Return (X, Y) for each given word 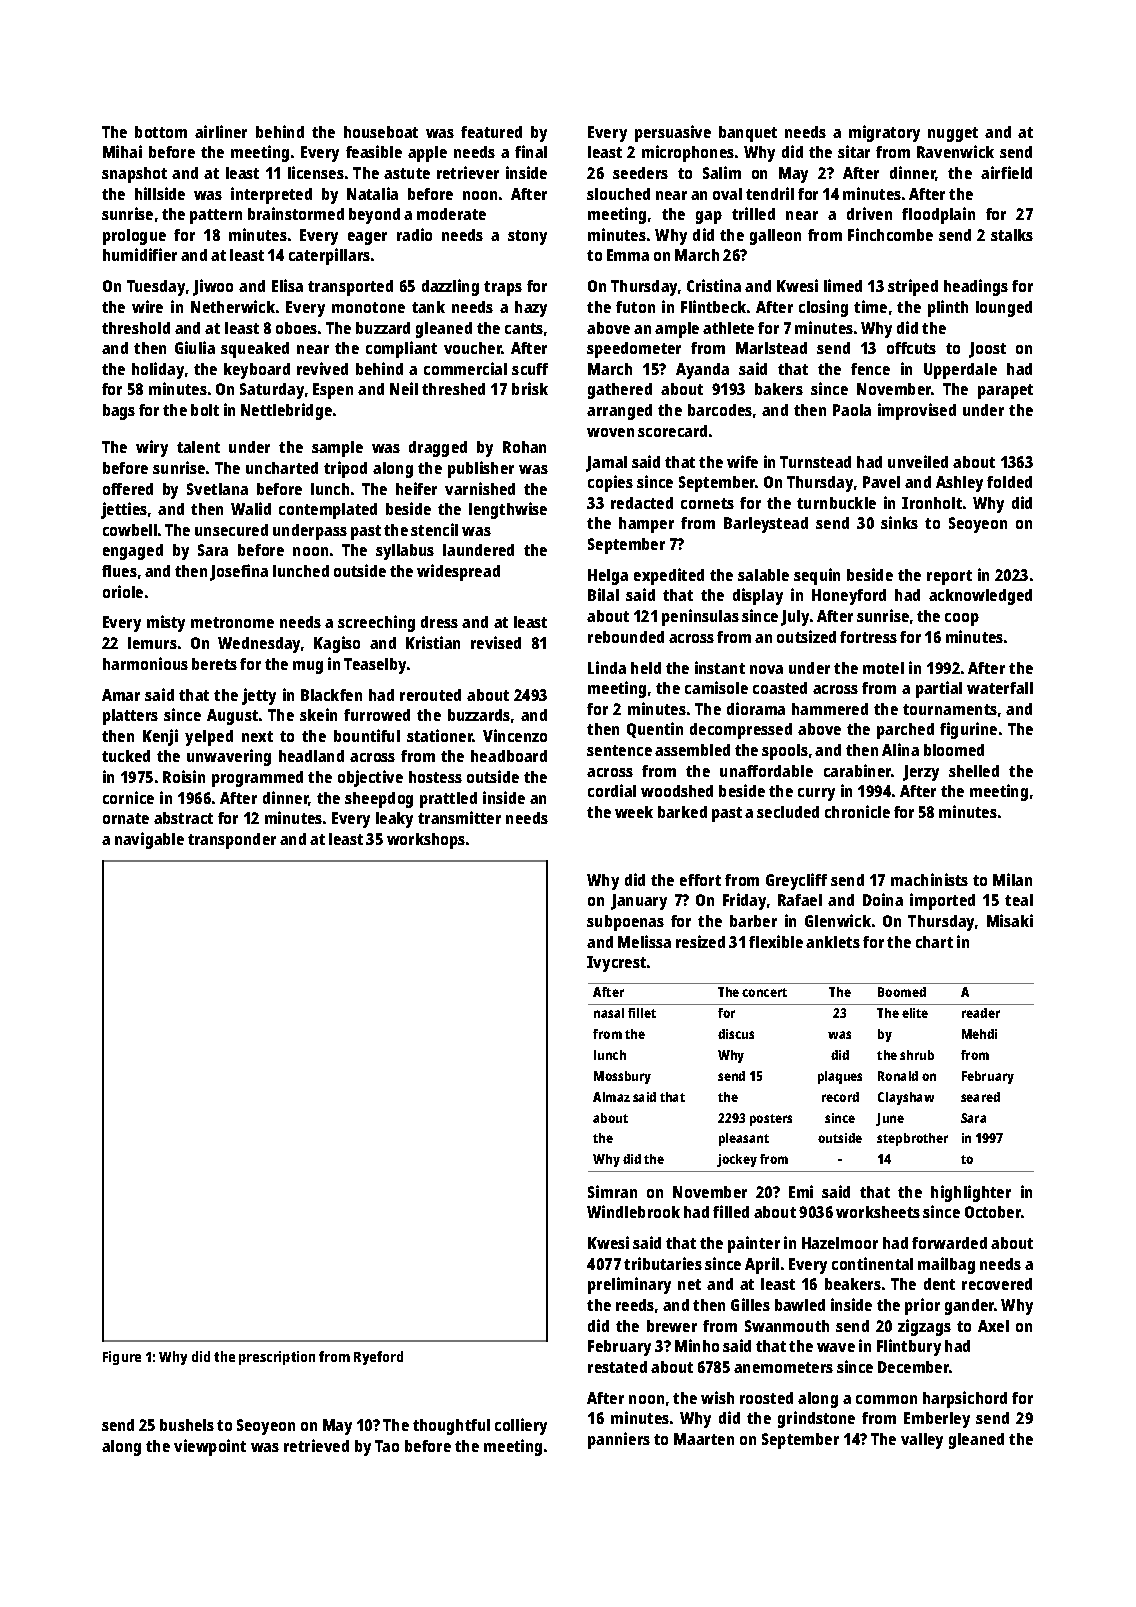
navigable (149, 840)
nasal (609, 1013)
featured (491, 132)
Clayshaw (906, 1098)
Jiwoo (213, 287)
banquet (748, 134)
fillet (642, 1013)
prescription (277, 1358)
